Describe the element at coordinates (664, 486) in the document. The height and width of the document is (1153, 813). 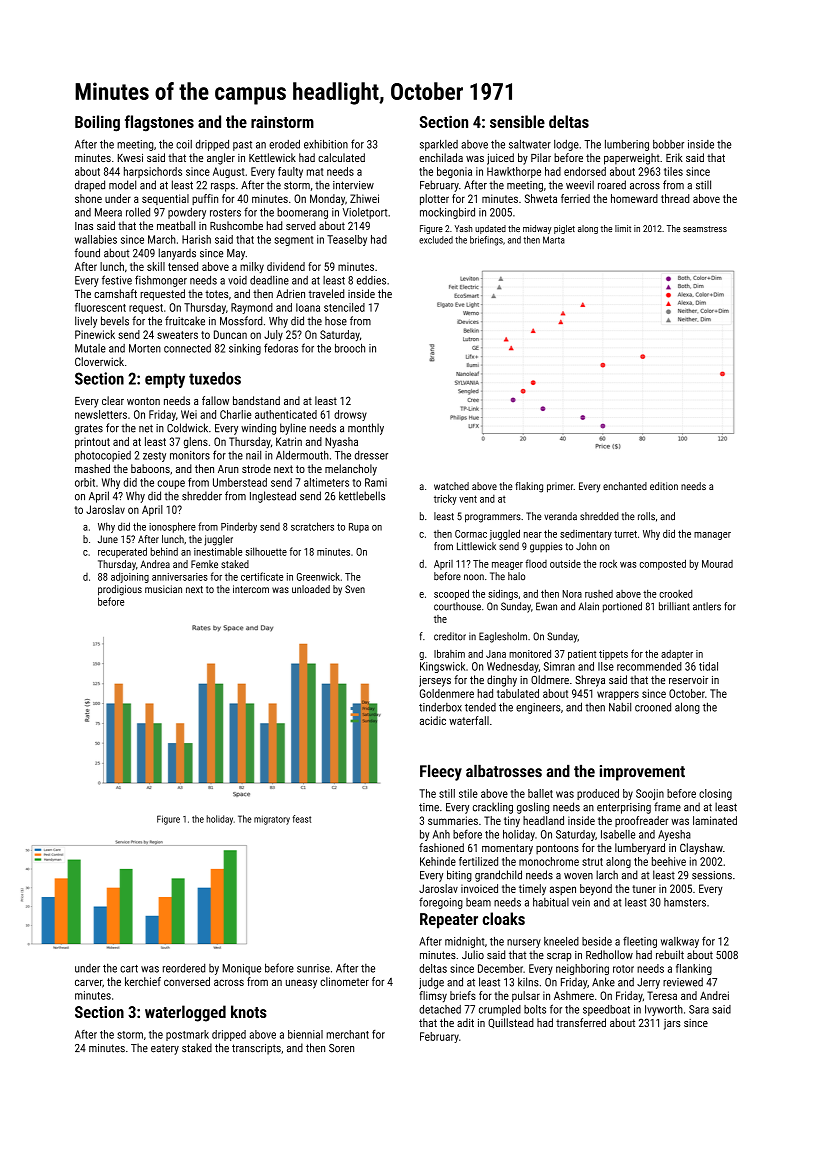
I see `edition` at that location.
